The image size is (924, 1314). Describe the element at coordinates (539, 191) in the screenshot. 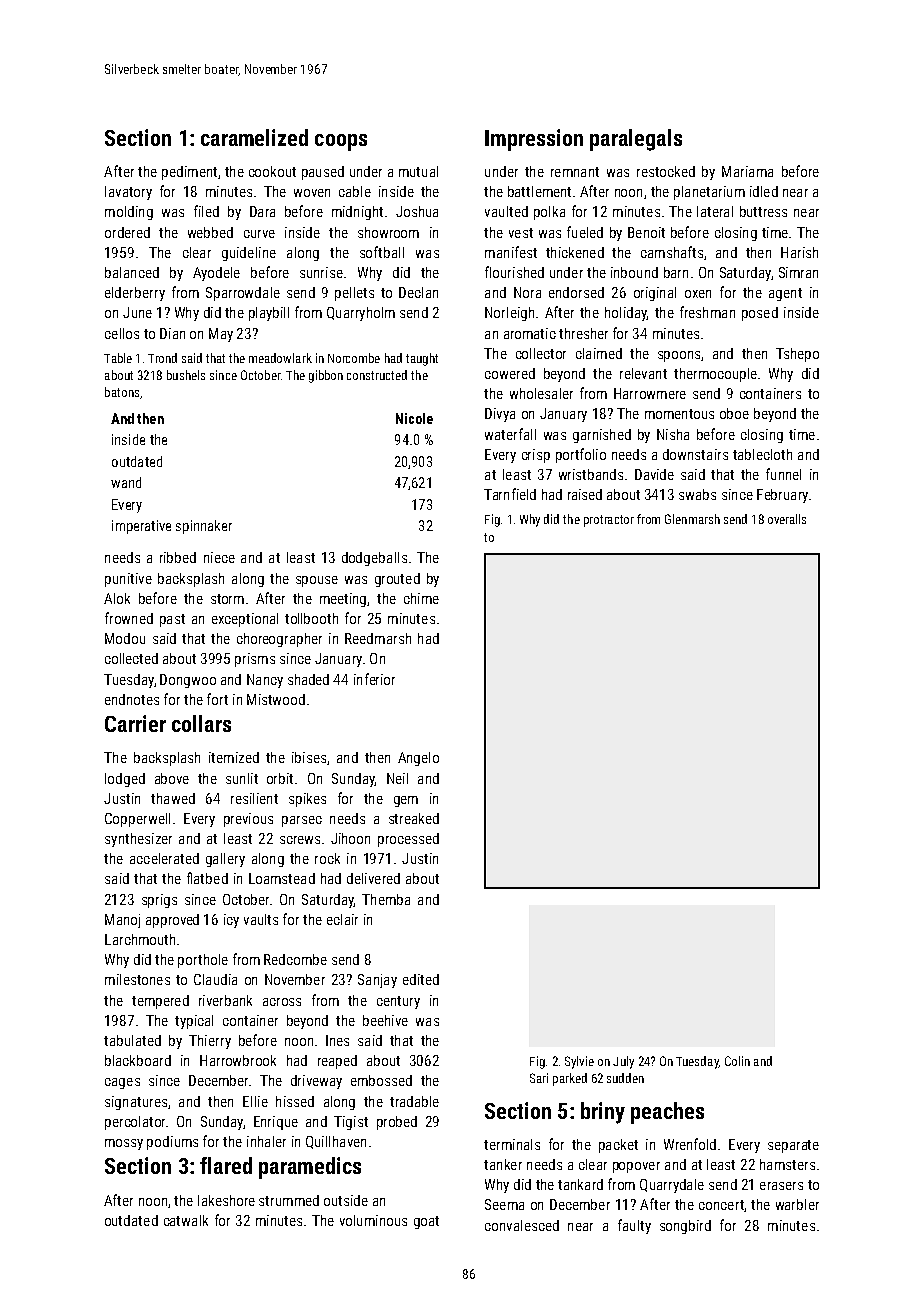

I see `battlement` at that location.
